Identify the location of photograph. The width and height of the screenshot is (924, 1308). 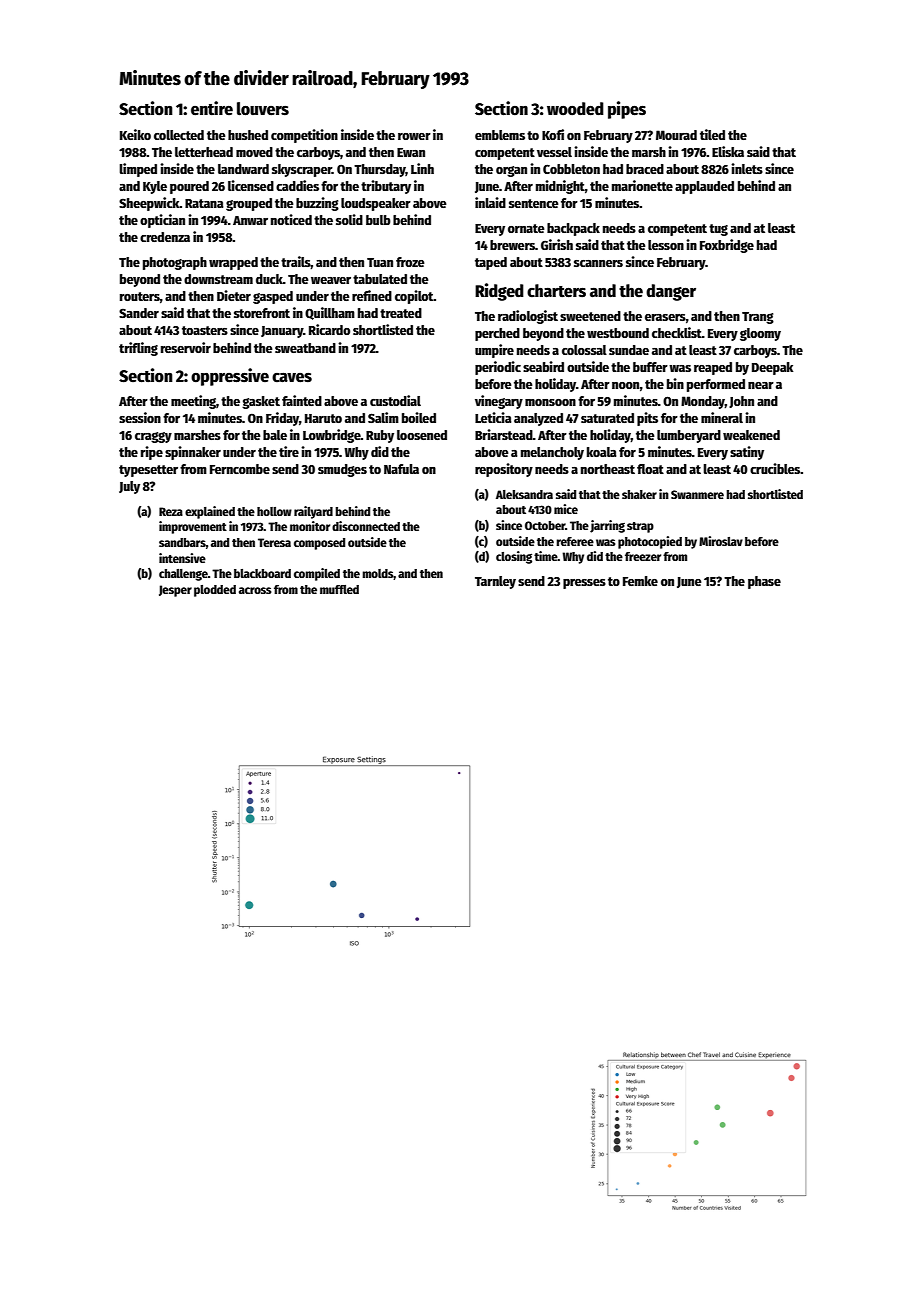
(175, 263).
